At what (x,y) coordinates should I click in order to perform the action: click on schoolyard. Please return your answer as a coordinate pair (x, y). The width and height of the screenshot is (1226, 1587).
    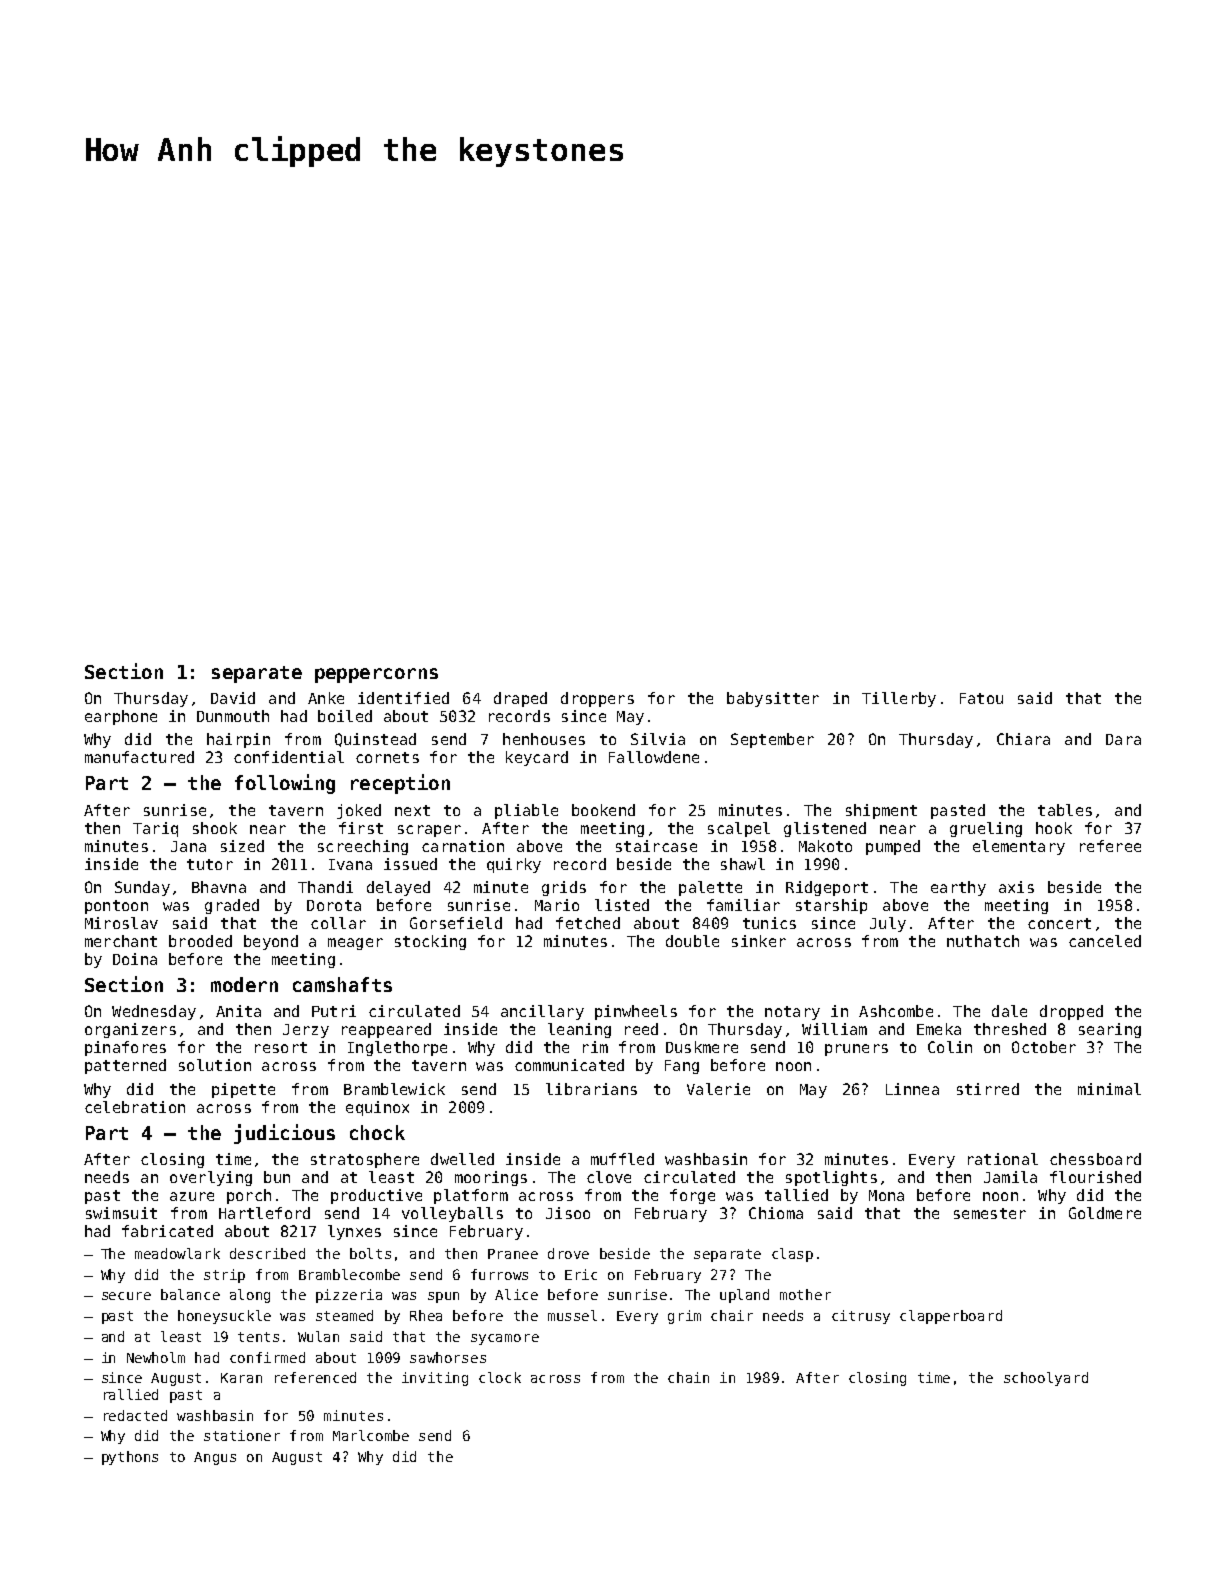
    Looking at the image, I should click on (1046, 1379).
